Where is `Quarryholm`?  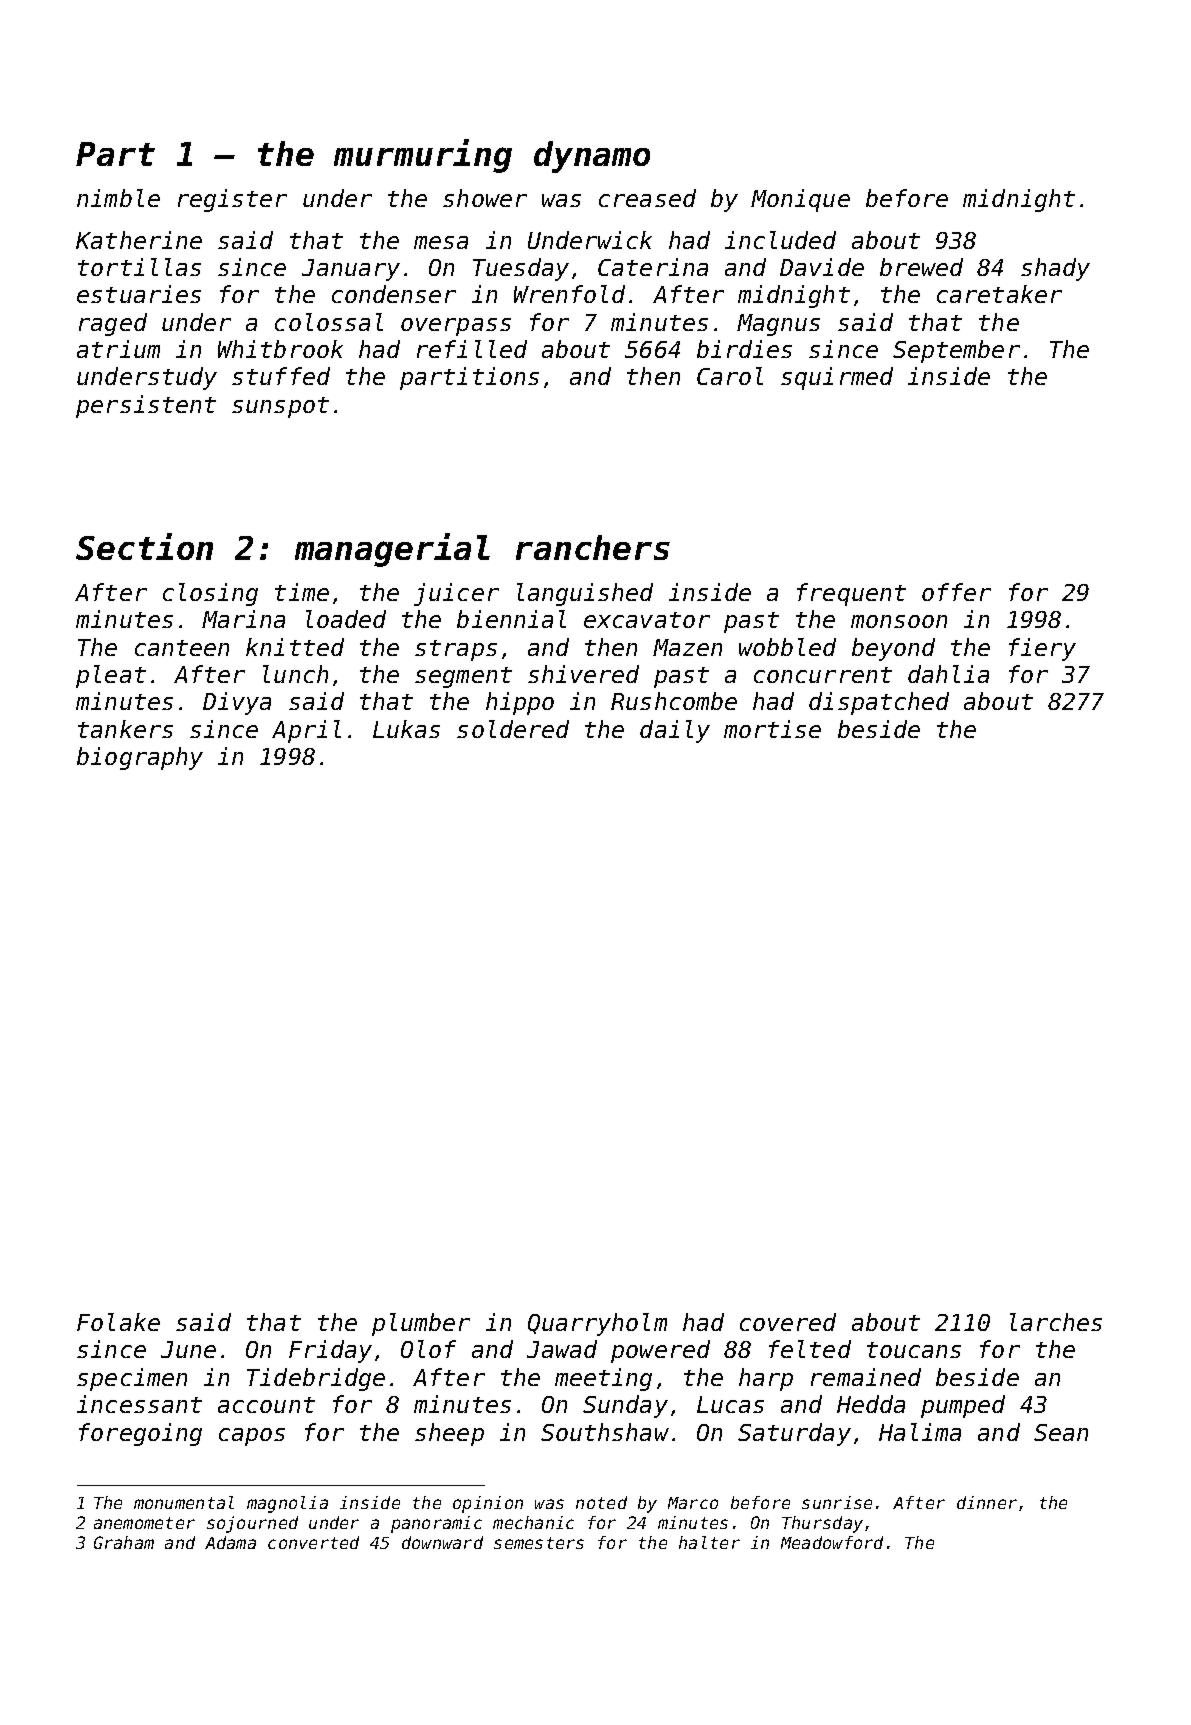
Quarryholm is located at coordinates (597, 1324).
